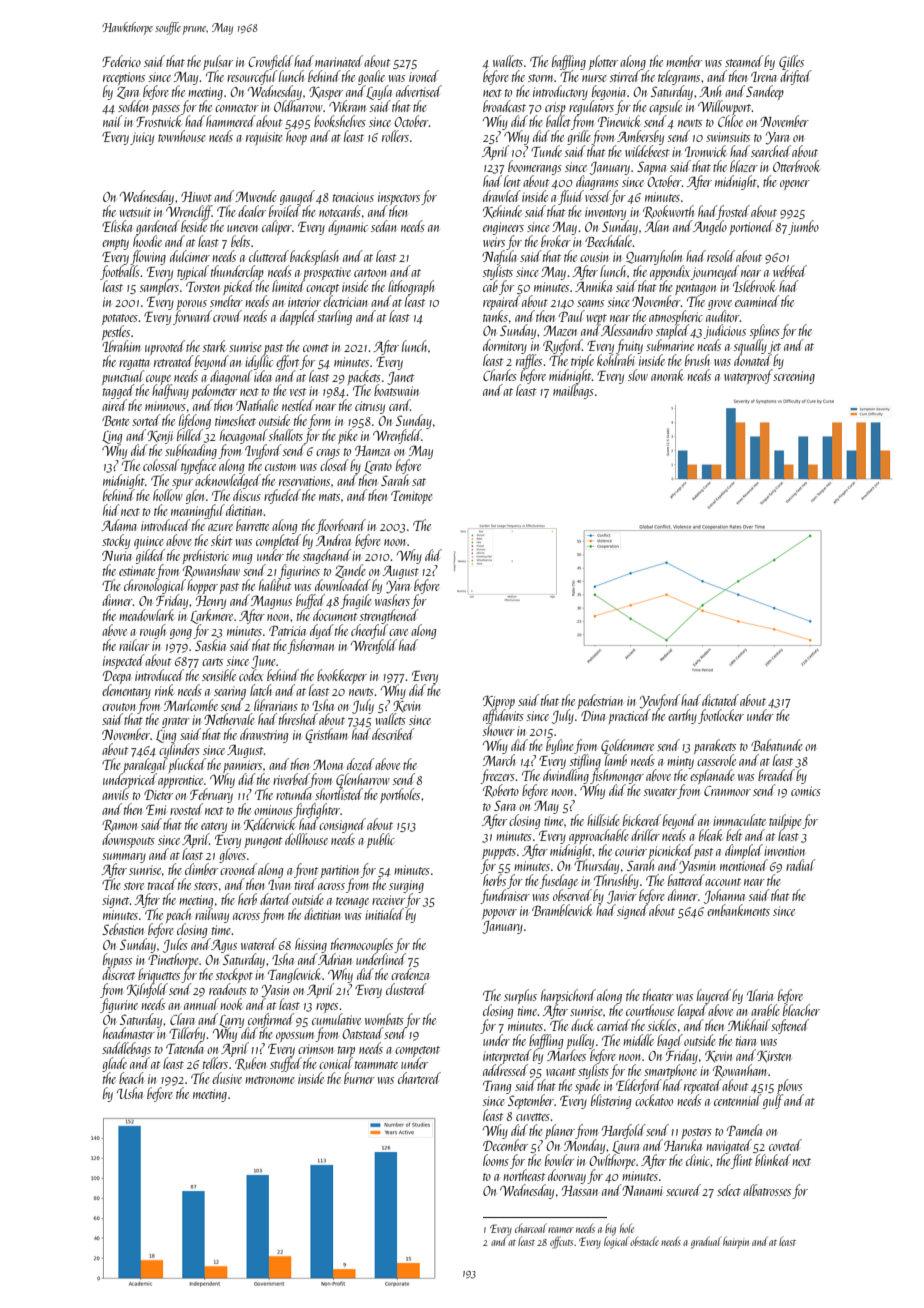 This screenshot has height=1308, width=924. Describe the element at coordinates (411, 287) in the screenshot. I see `lithograph` at that location.
